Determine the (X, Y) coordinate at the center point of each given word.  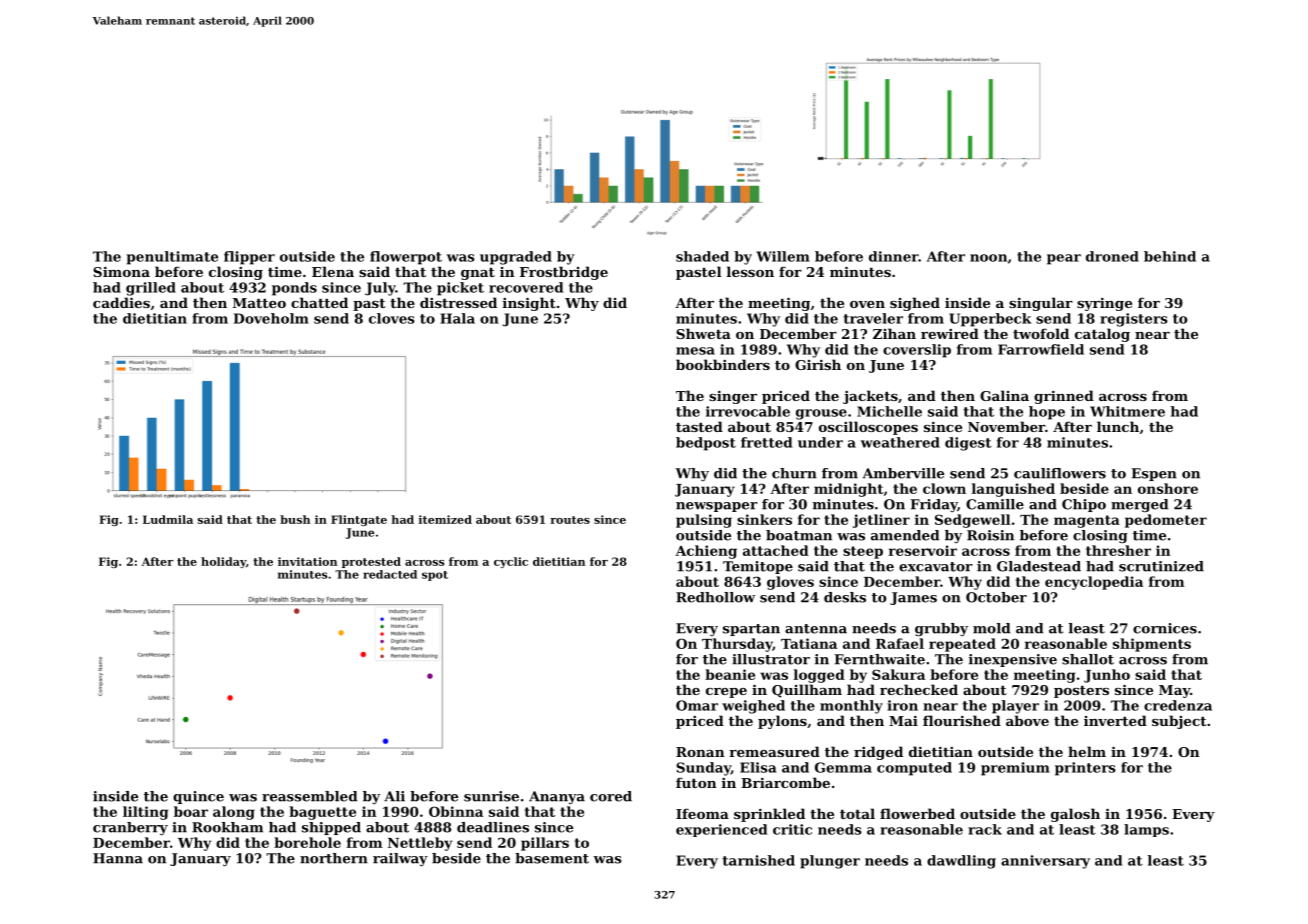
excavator (936, 567)
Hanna (118, 858)
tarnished (759, 860)
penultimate (172, 258)
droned (1112, 256)
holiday (223, 562)
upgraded (516, 258)
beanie (730, 674)
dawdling (961, 862)
